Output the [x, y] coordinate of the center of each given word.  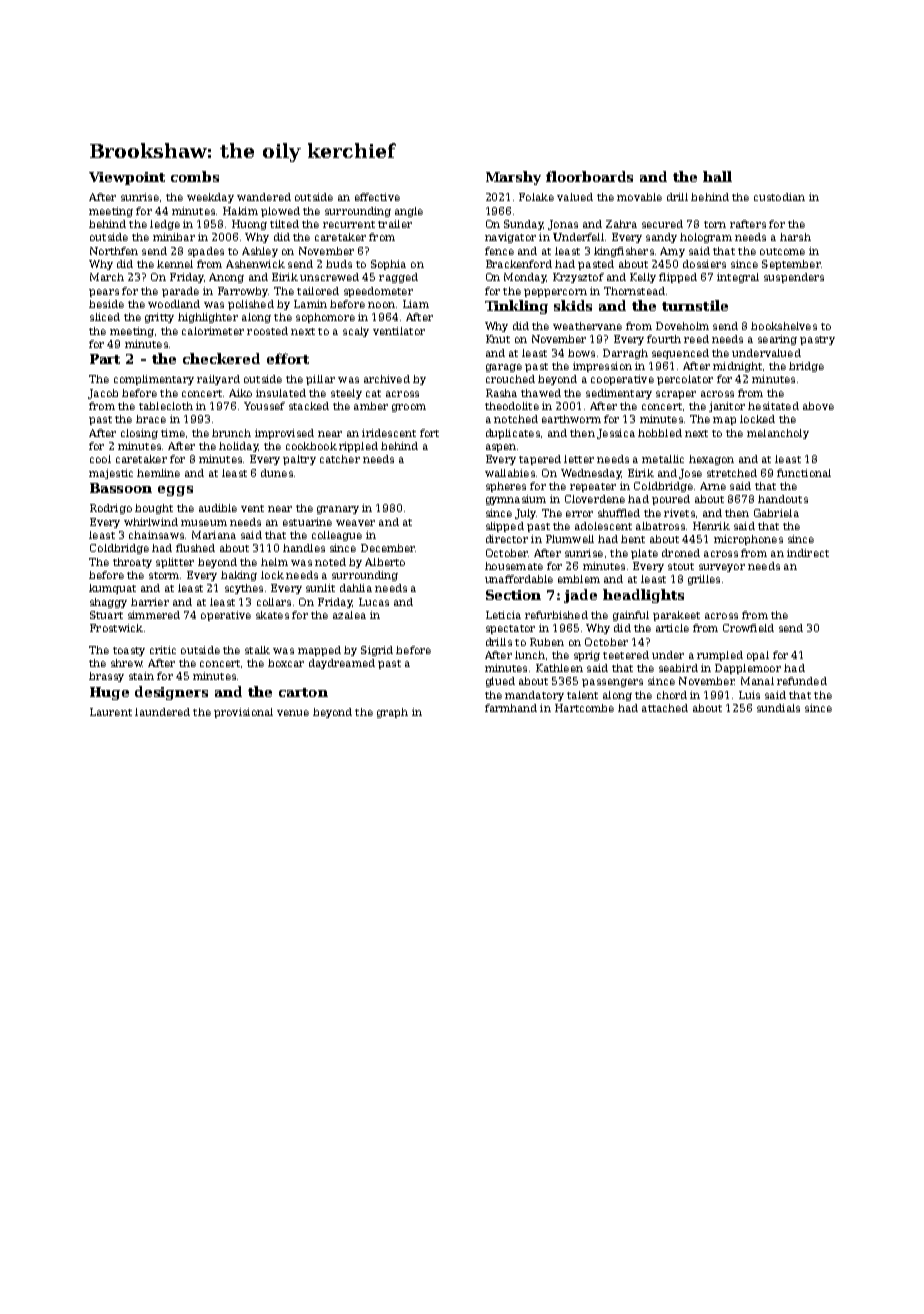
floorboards [589, 176]
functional [804, 473]
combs [195, 176]
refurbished [556, 615]
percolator [685, 380]
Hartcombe [584, 708]
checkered [221, 358]
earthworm [571, 419]
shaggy [108, 603]
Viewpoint [127, 178]
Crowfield [748, 628]
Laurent [111, 712]
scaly [356, 332]
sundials [778, 708]
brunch [231, 433]
